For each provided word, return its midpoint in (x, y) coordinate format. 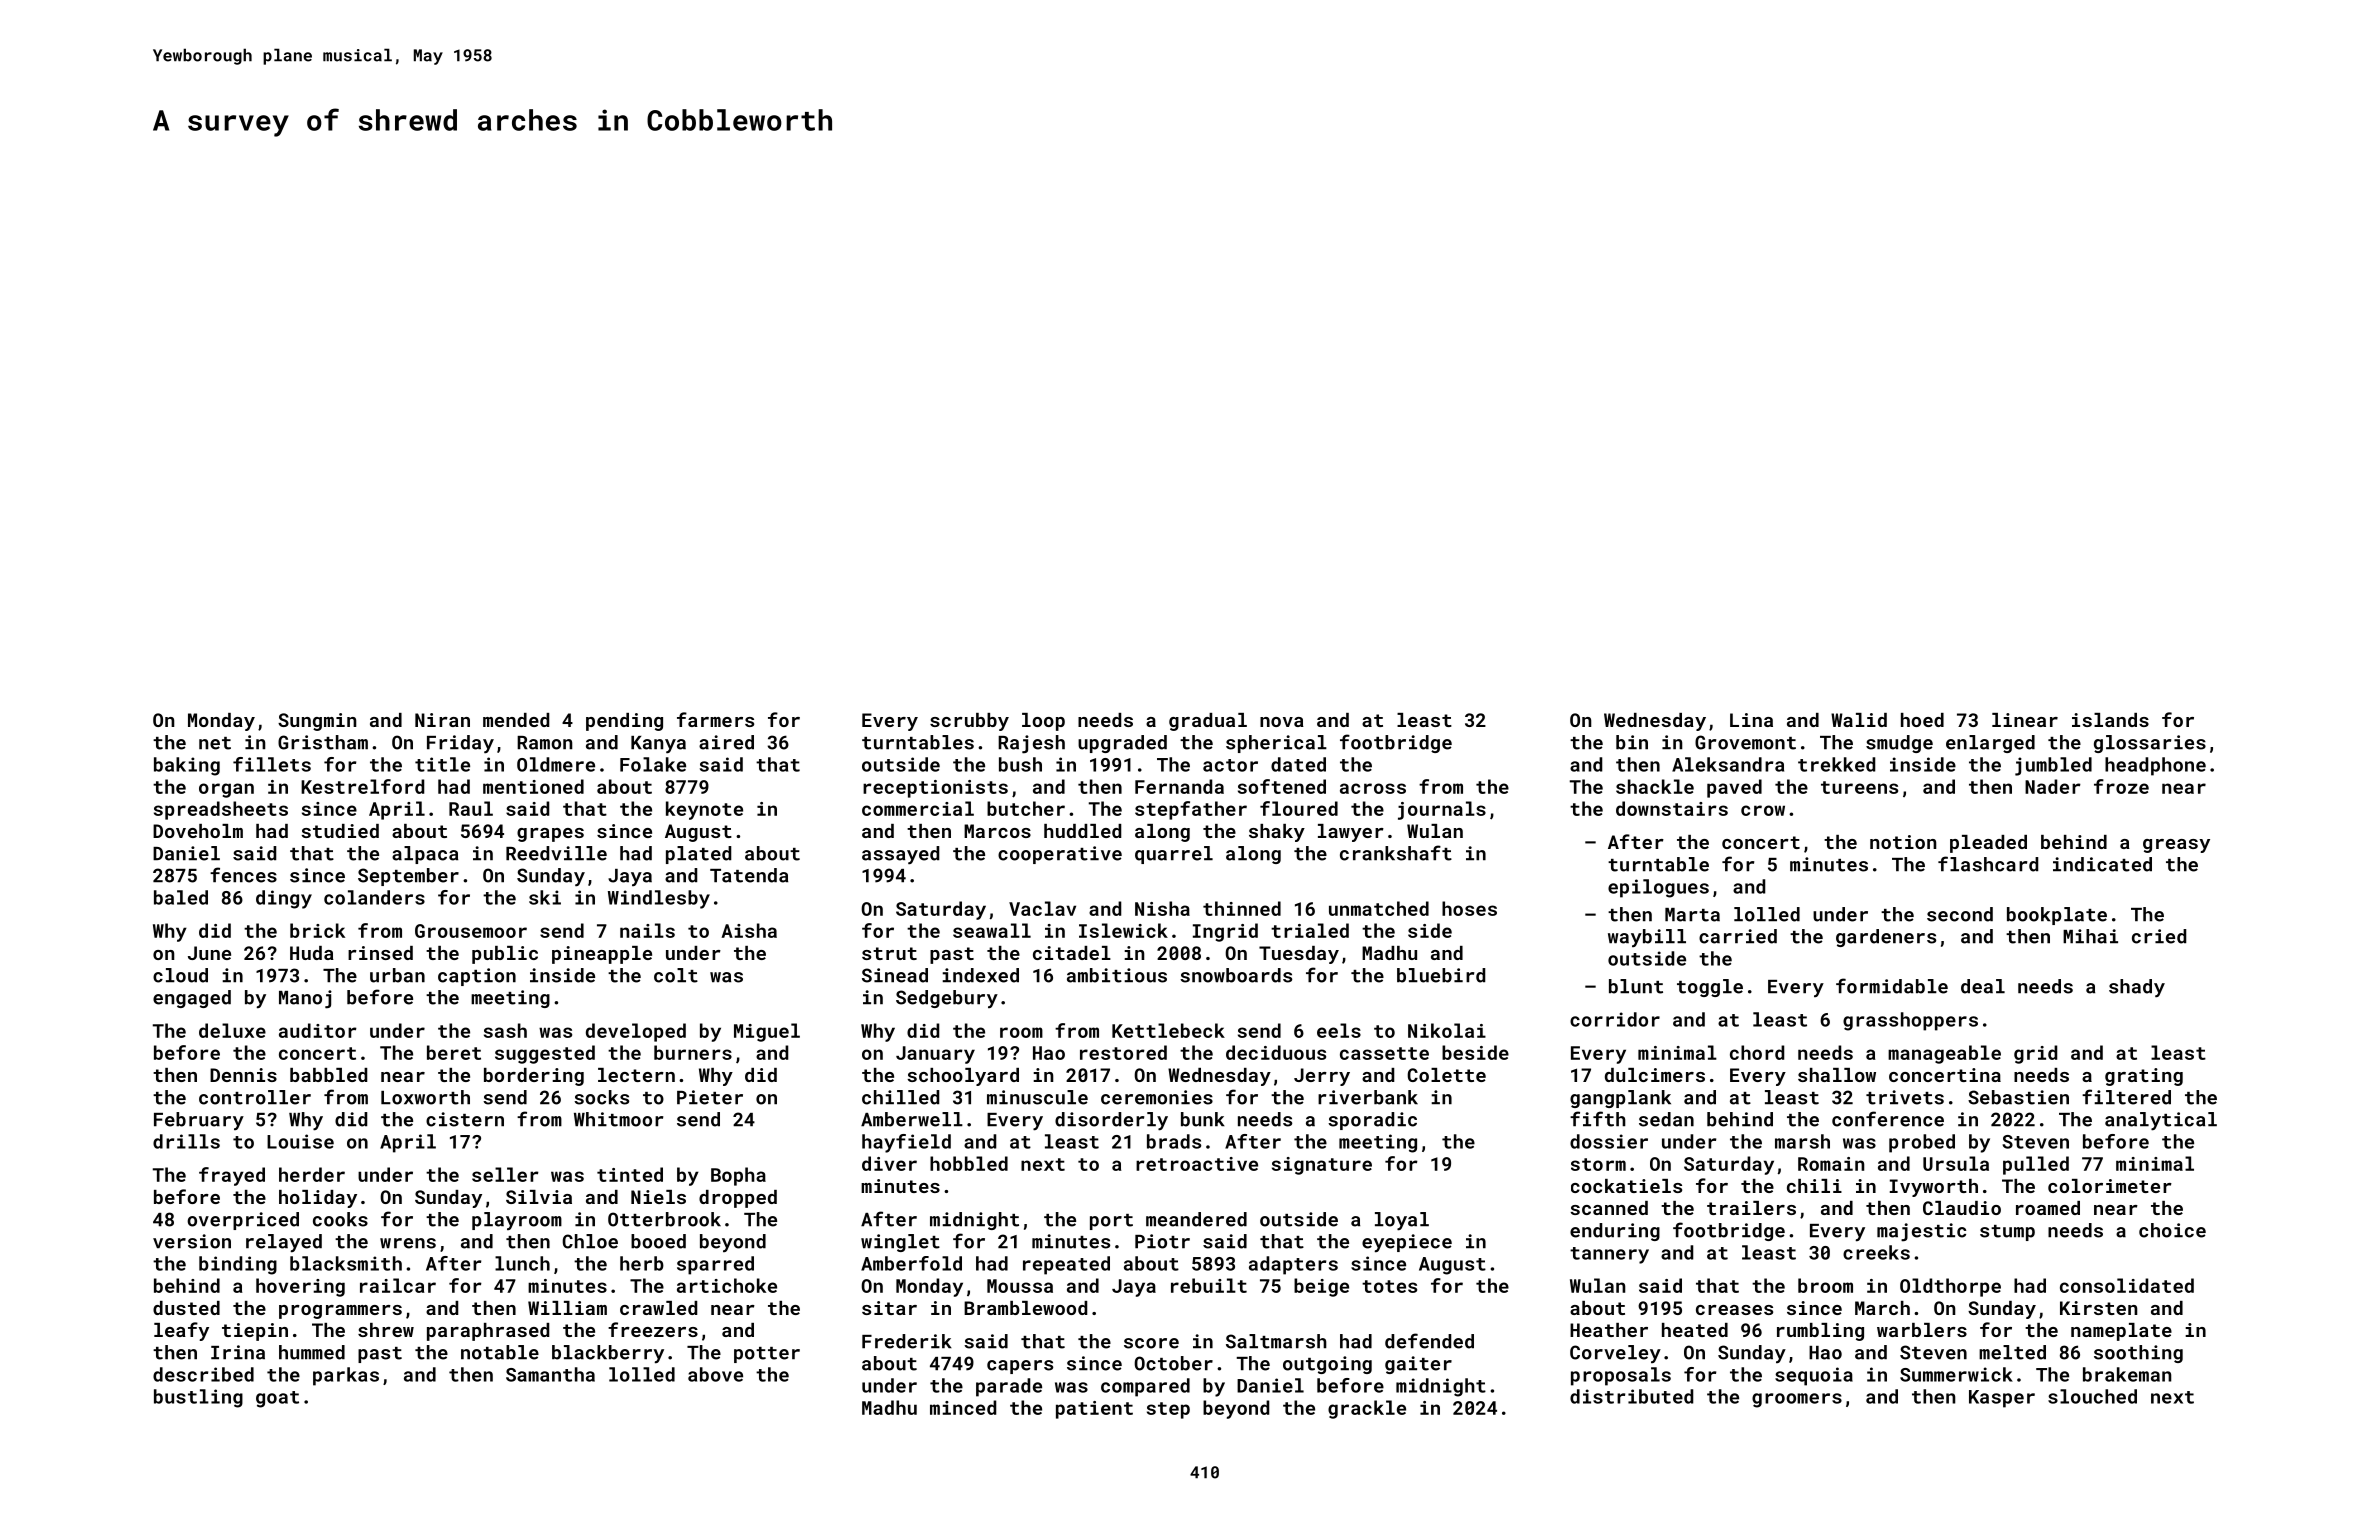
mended (516, 720)
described (203, 1374)
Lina (1751, 720)
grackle (1367, 1409)
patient (1094, 1410)
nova (1282, 722)
